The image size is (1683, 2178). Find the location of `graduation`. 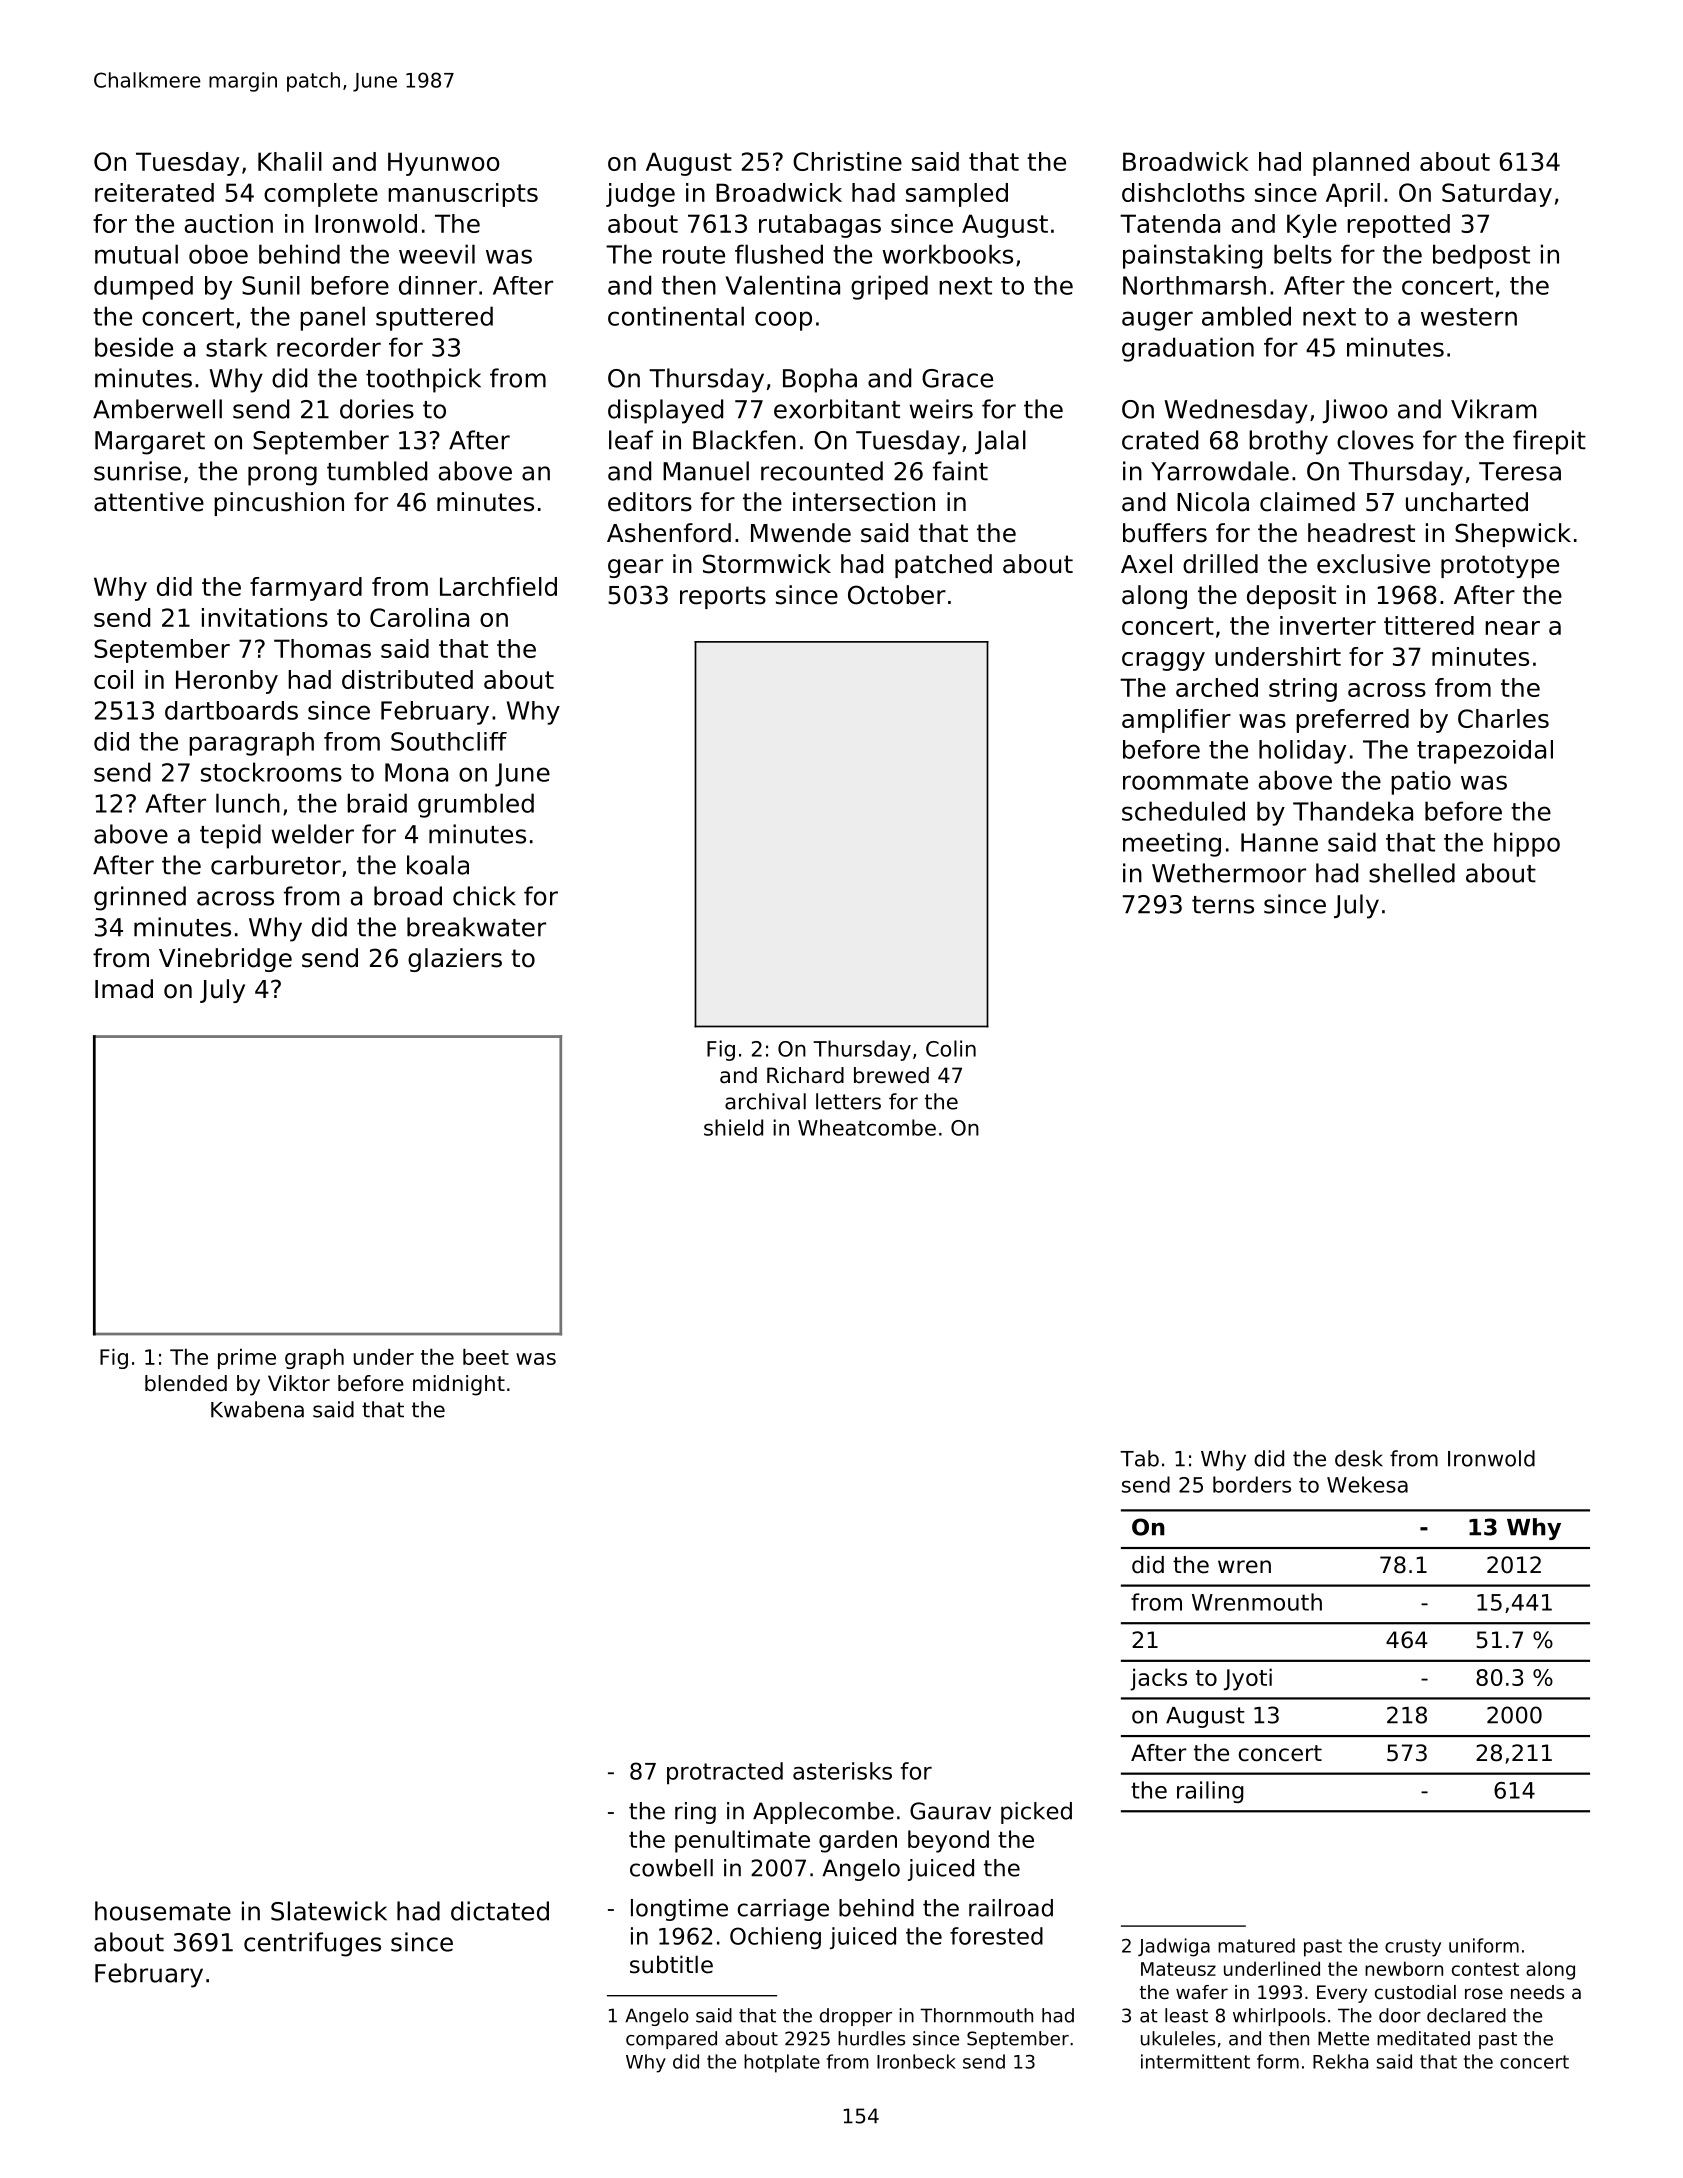

graduation is located at coordinates (1188, 349).
